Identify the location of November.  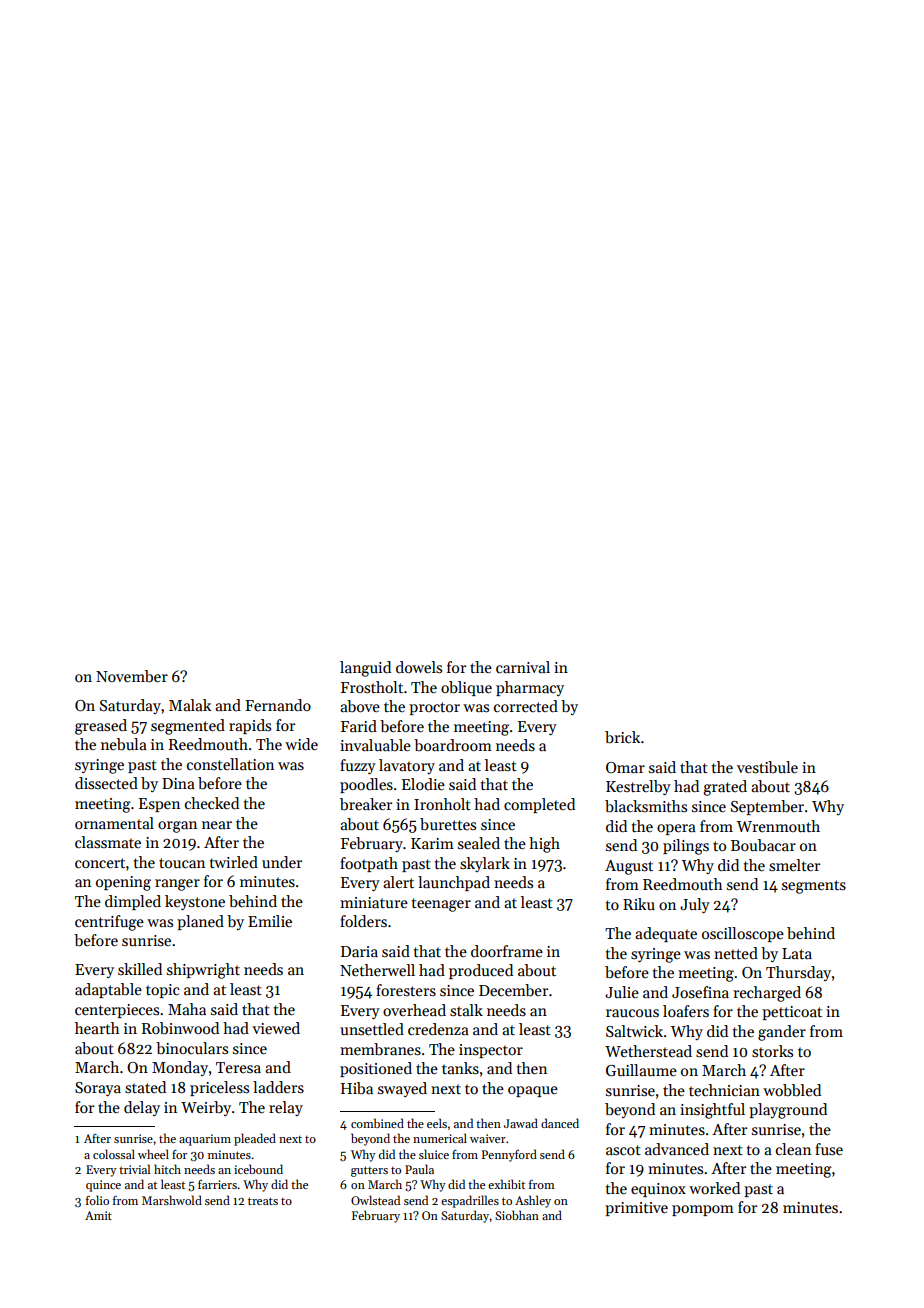
(132, 676).
